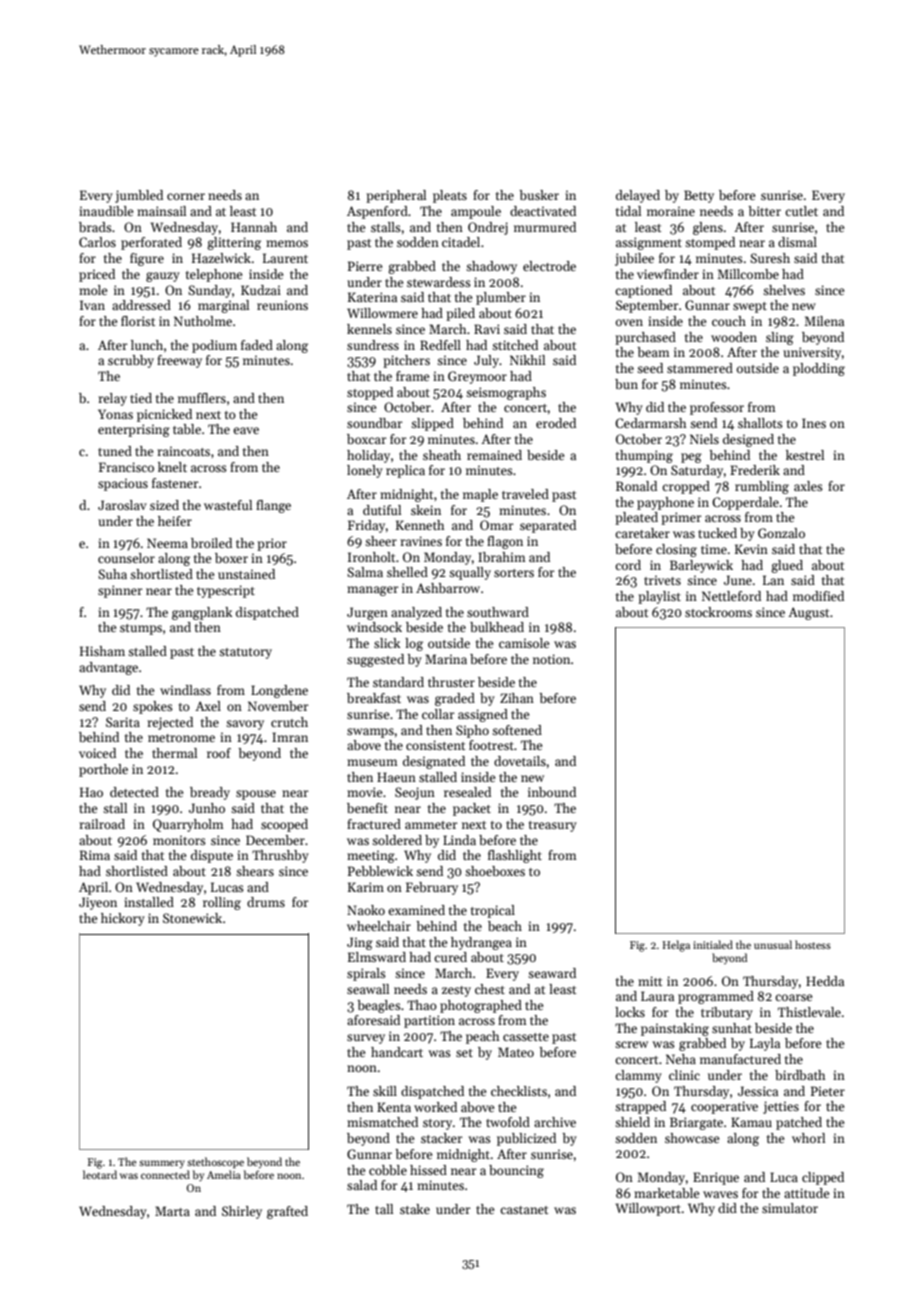 This screenshot has width=924, height=1308. What do you see at coordinates (508, 1122) in the screenshot?
I see `twofold` at bounding box center [508, 1122].
